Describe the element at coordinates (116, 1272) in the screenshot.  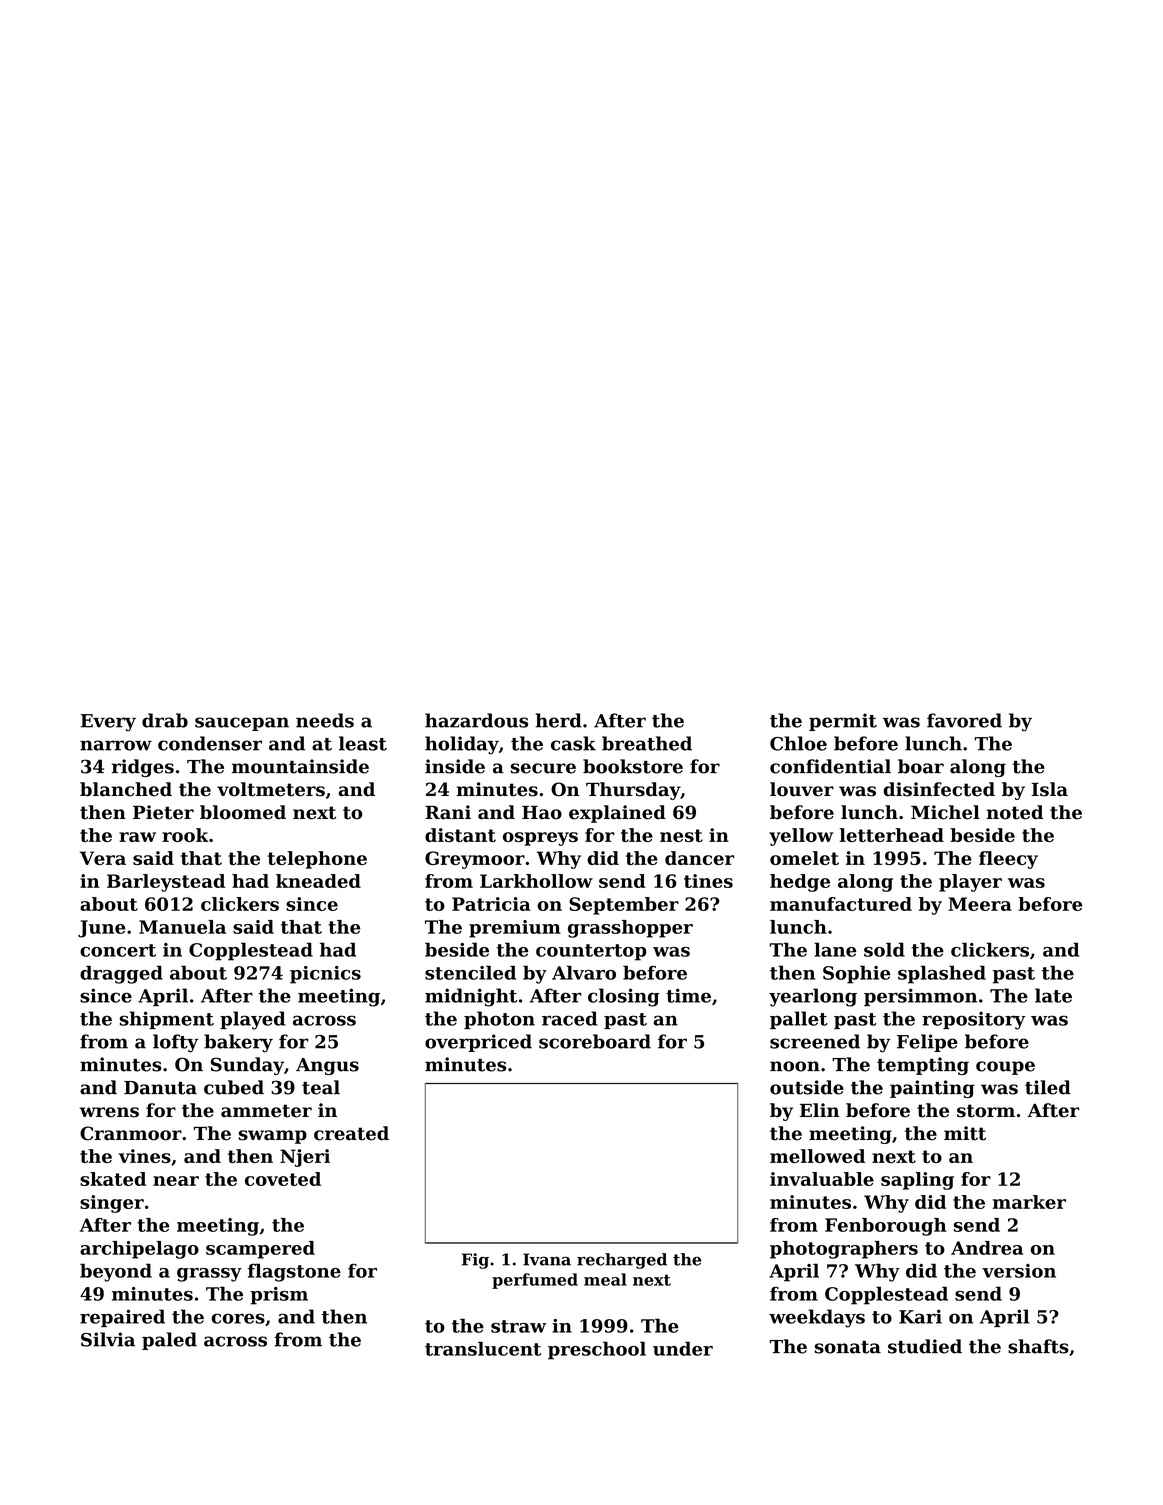
I see `beyond` at that location.
